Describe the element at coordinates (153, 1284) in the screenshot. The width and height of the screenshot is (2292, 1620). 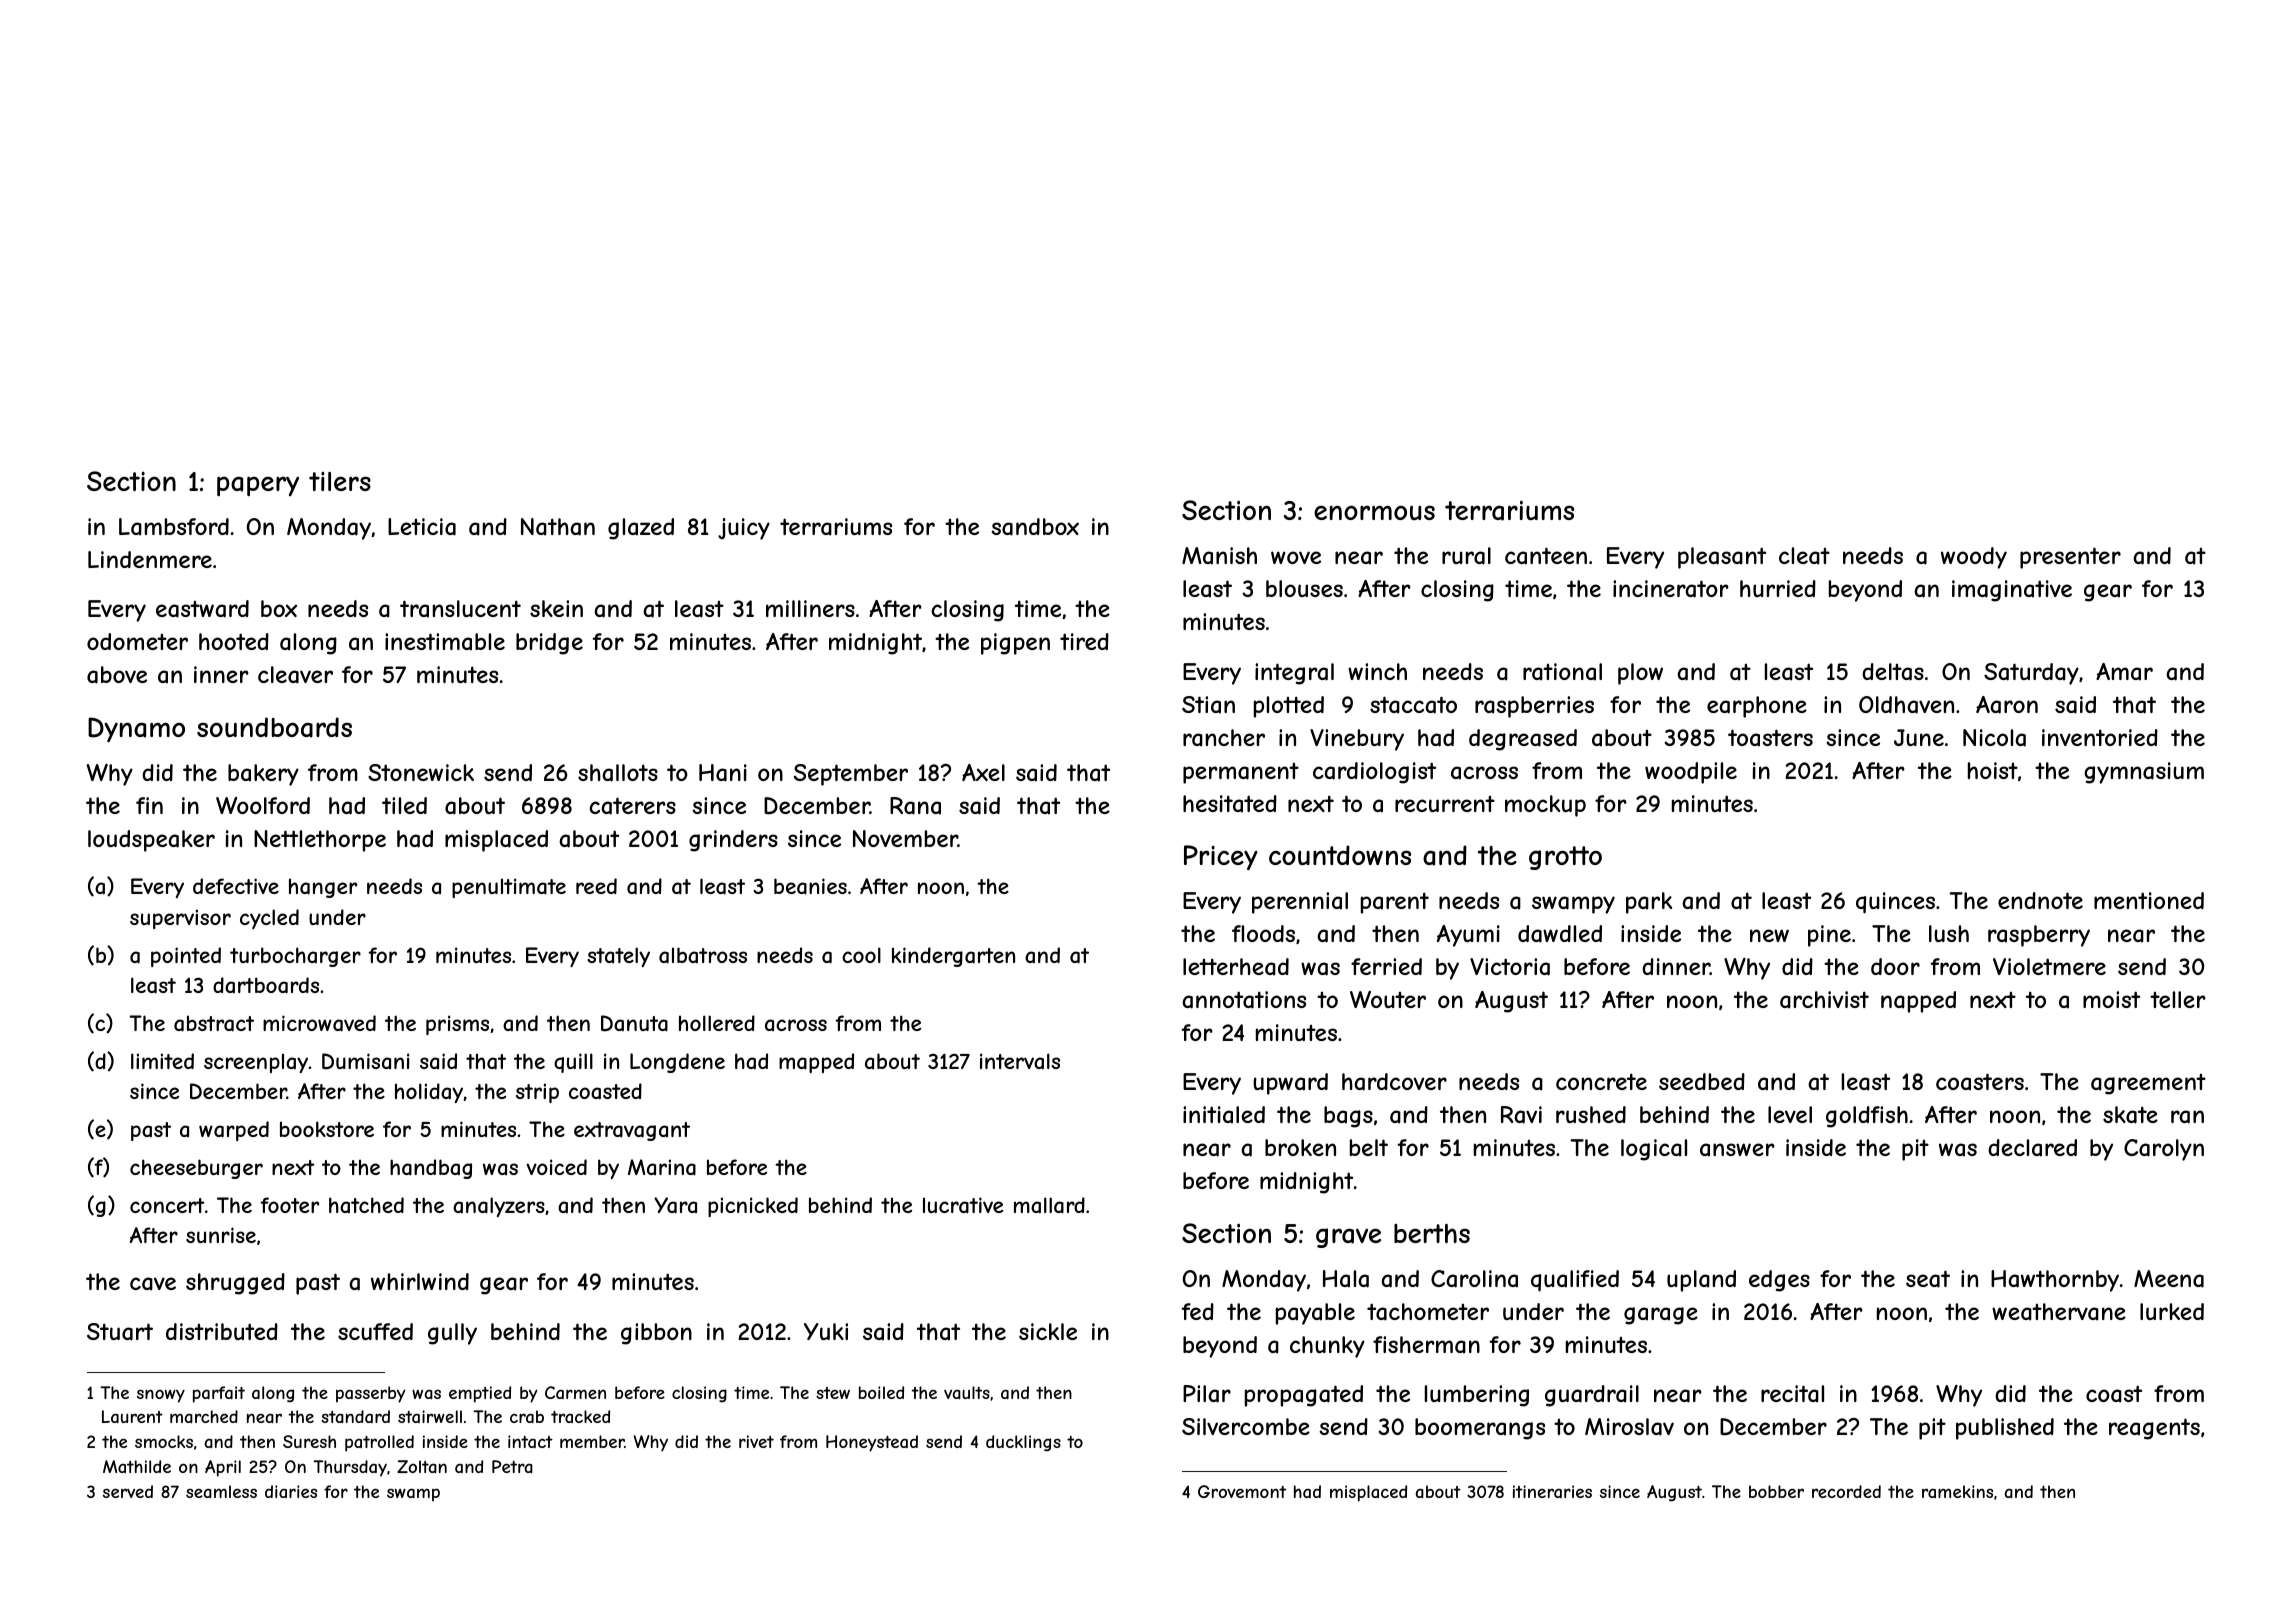
I see `cave` at that location.
